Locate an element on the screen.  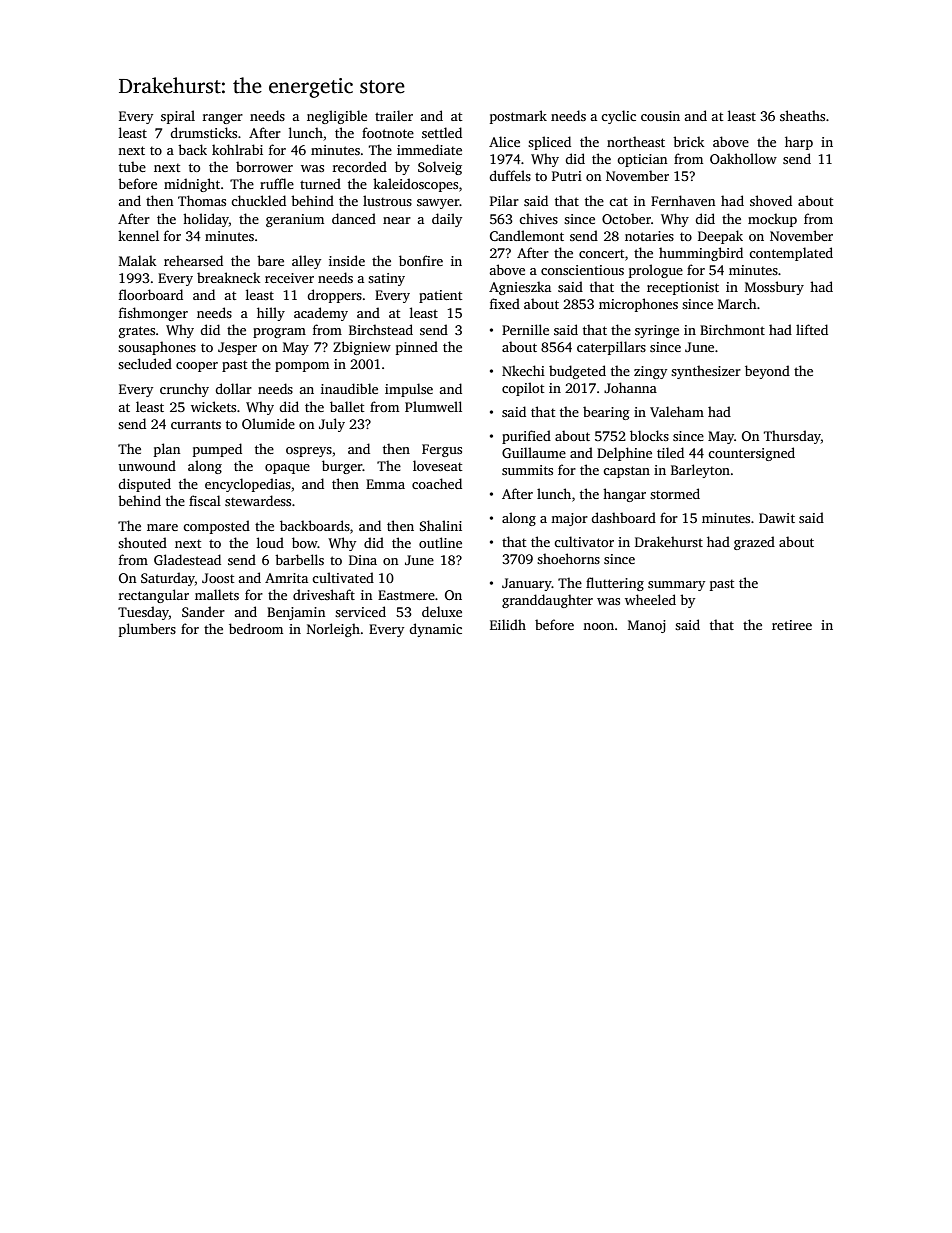
grates is located at coordinates (137, 332).
